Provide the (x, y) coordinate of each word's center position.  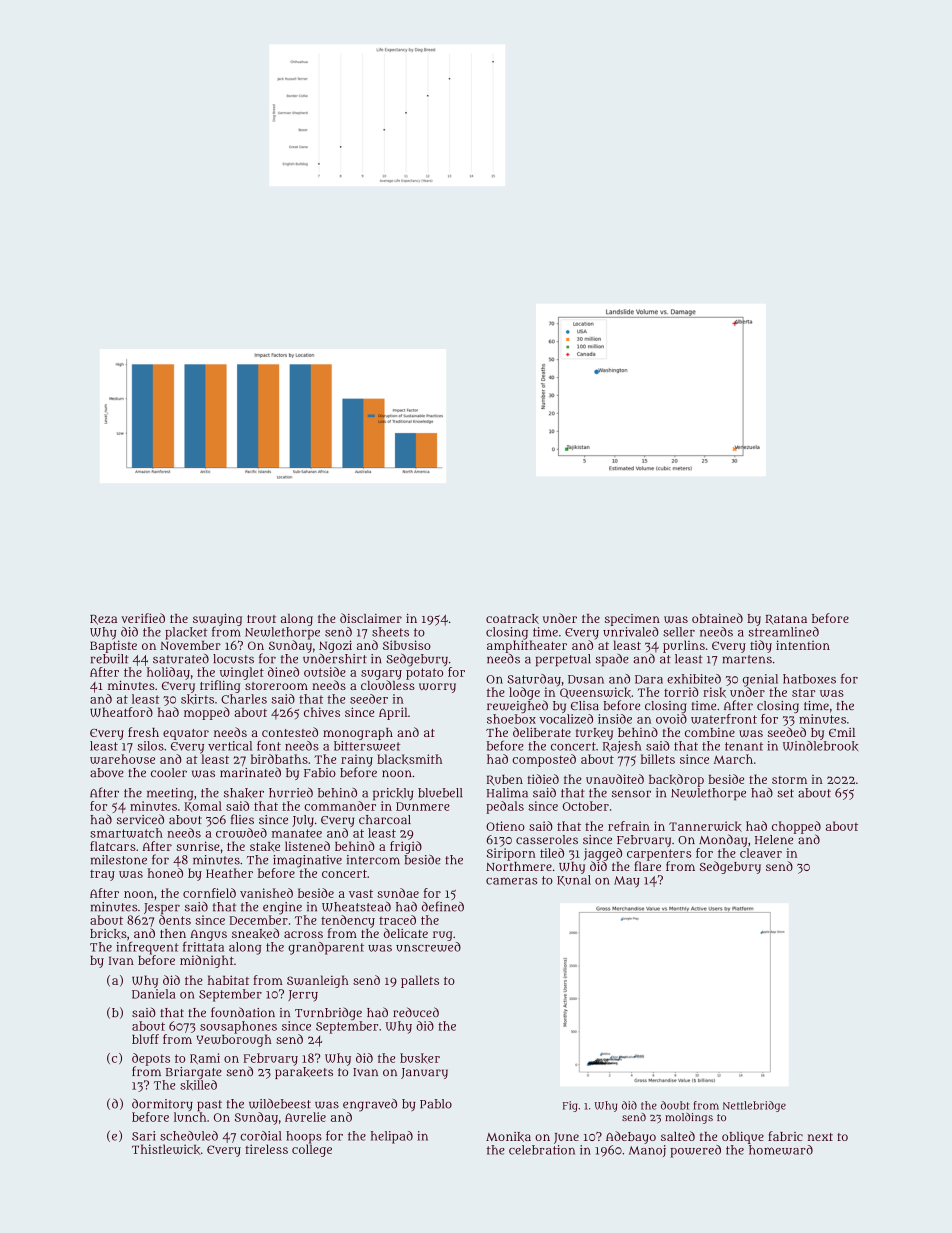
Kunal (574, 880)
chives (322, 712)
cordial (261, 1136)
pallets (420, 981)
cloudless (388, 685)
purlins (684, 646)
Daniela (154, 994)
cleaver (761, 853)
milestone (119, 860)
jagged (603, 854)
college (312, 1150)
